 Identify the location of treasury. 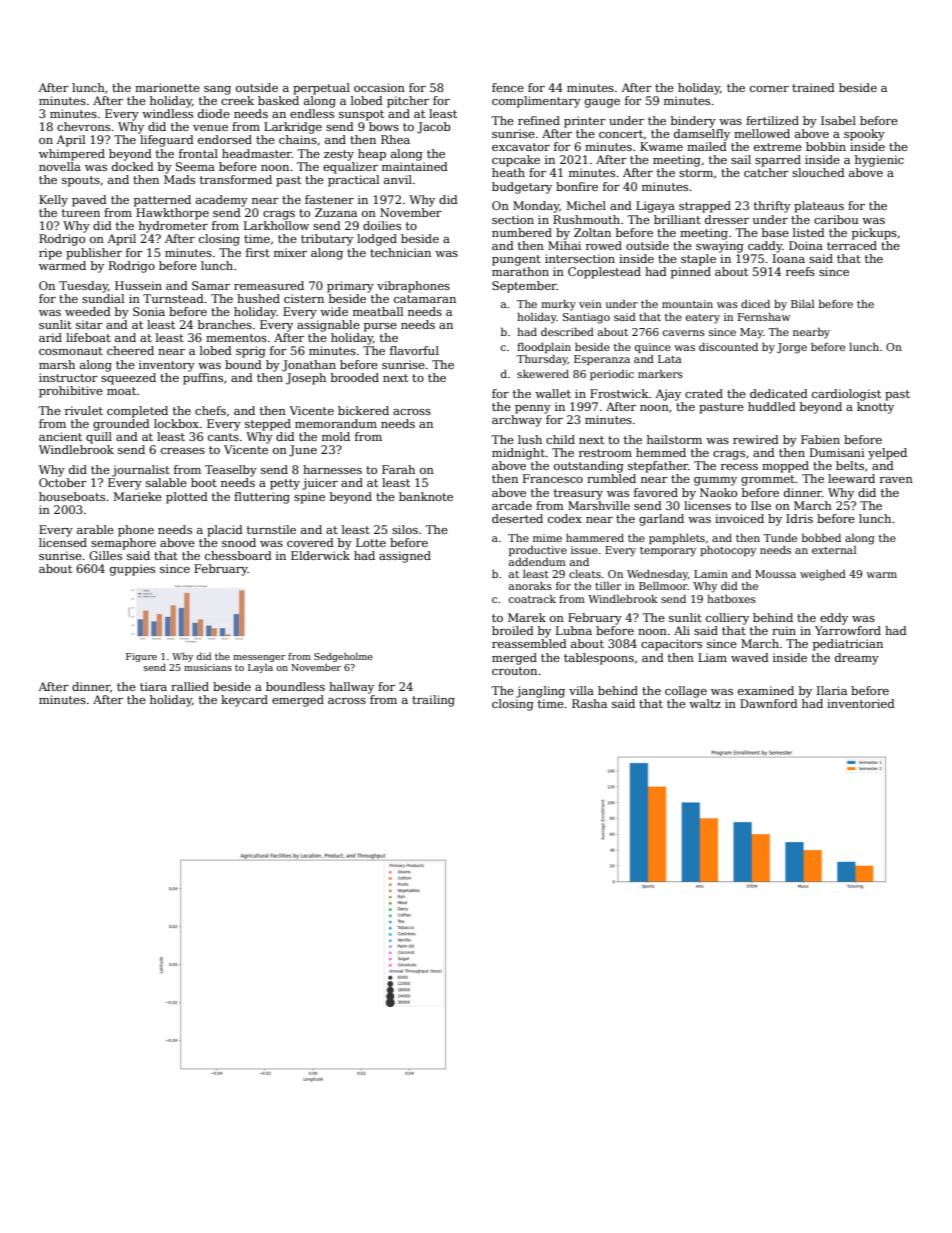
(578, 494).
